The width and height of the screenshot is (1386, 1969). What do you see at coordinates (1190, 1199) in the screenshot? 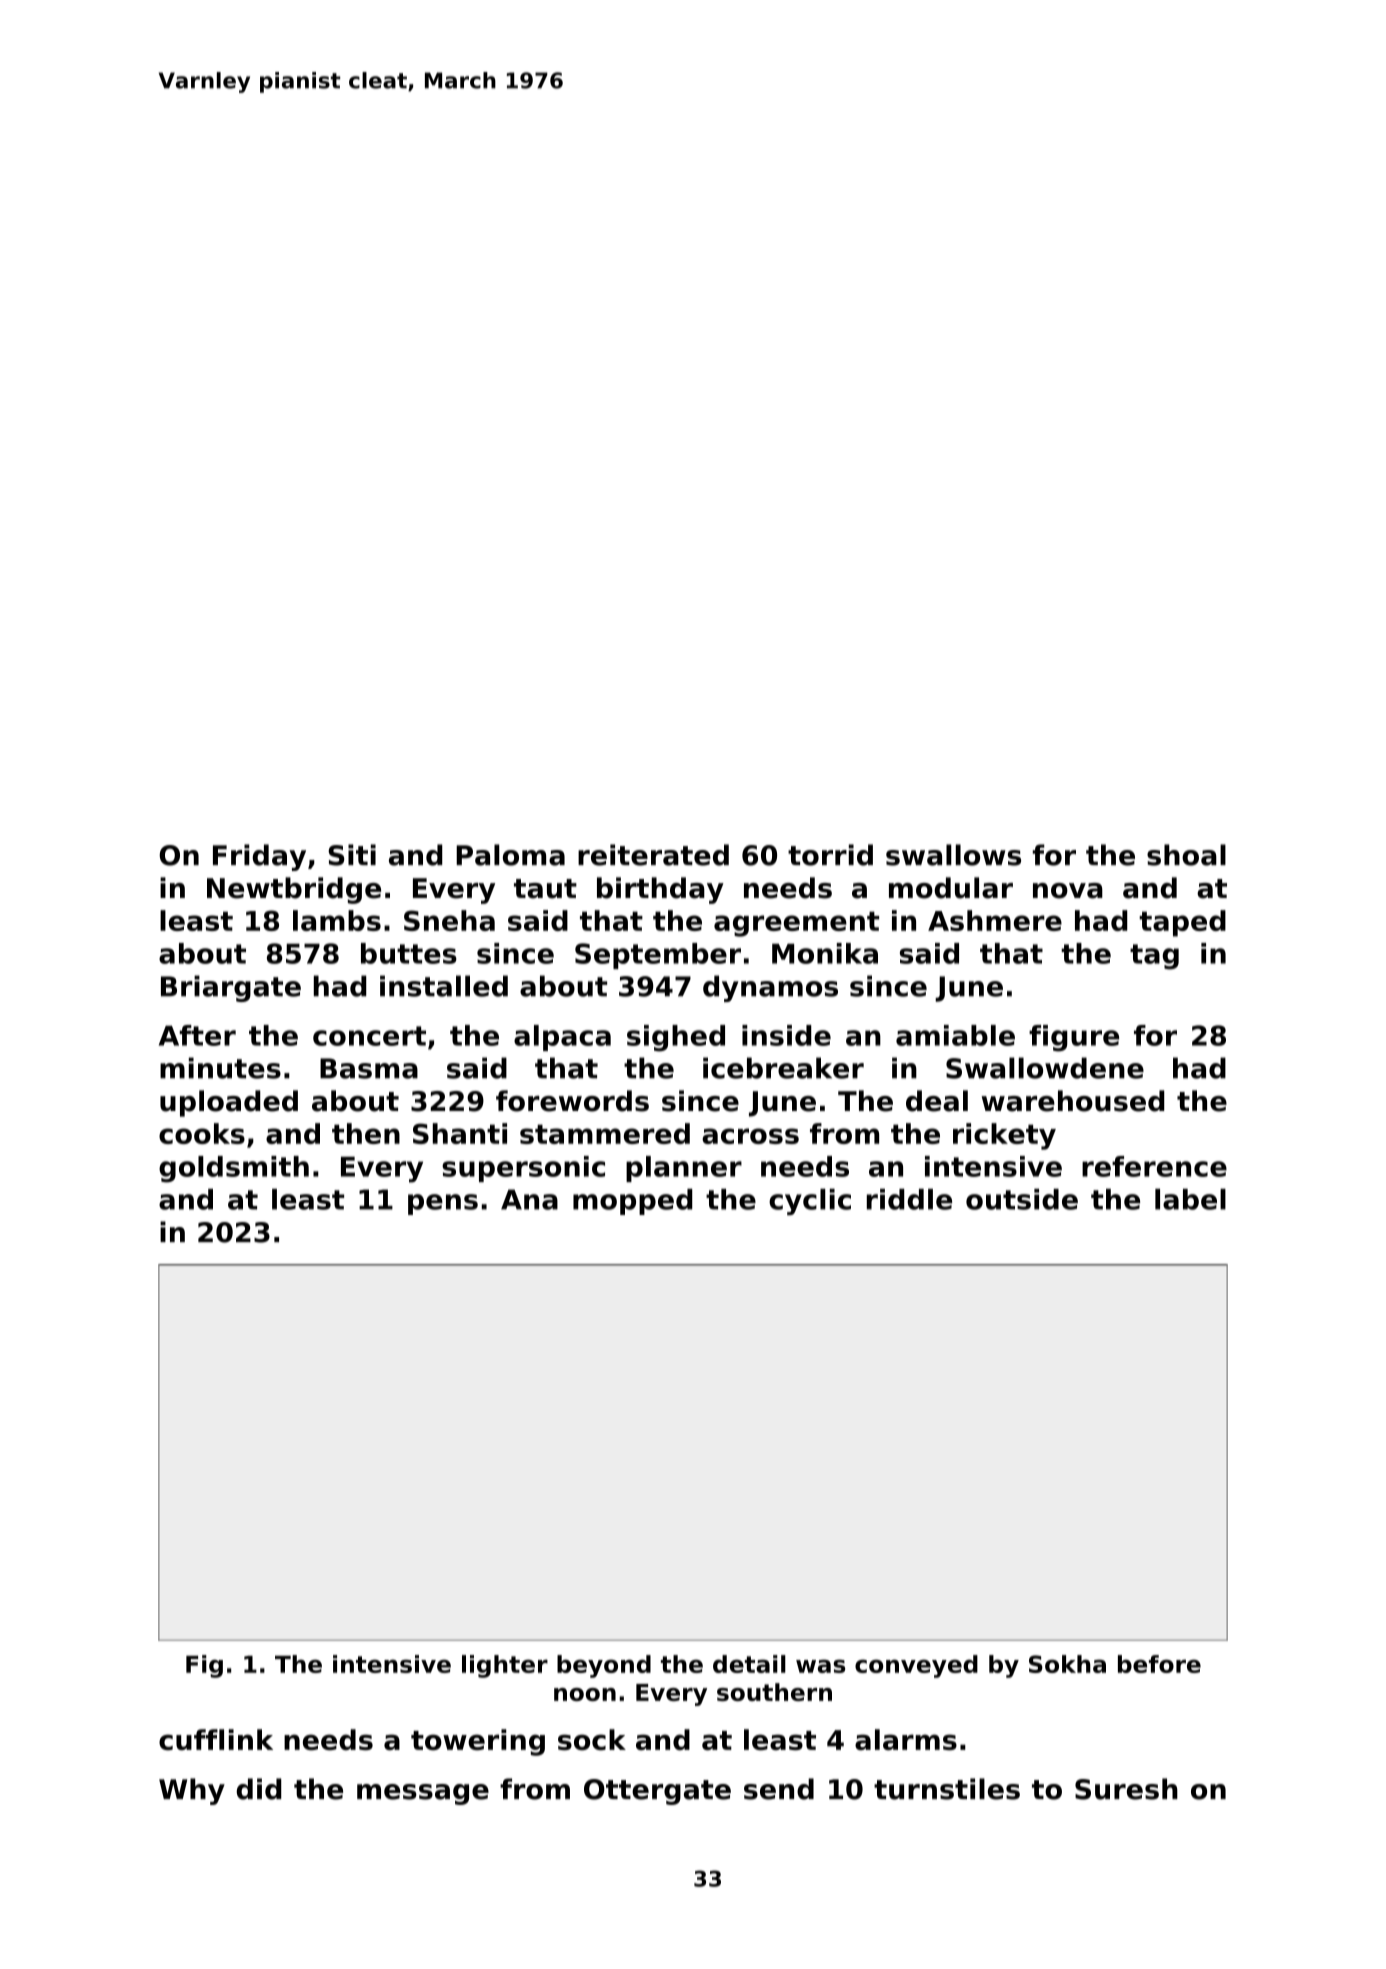
I see `label` at bounding box center [1190, 1199].
